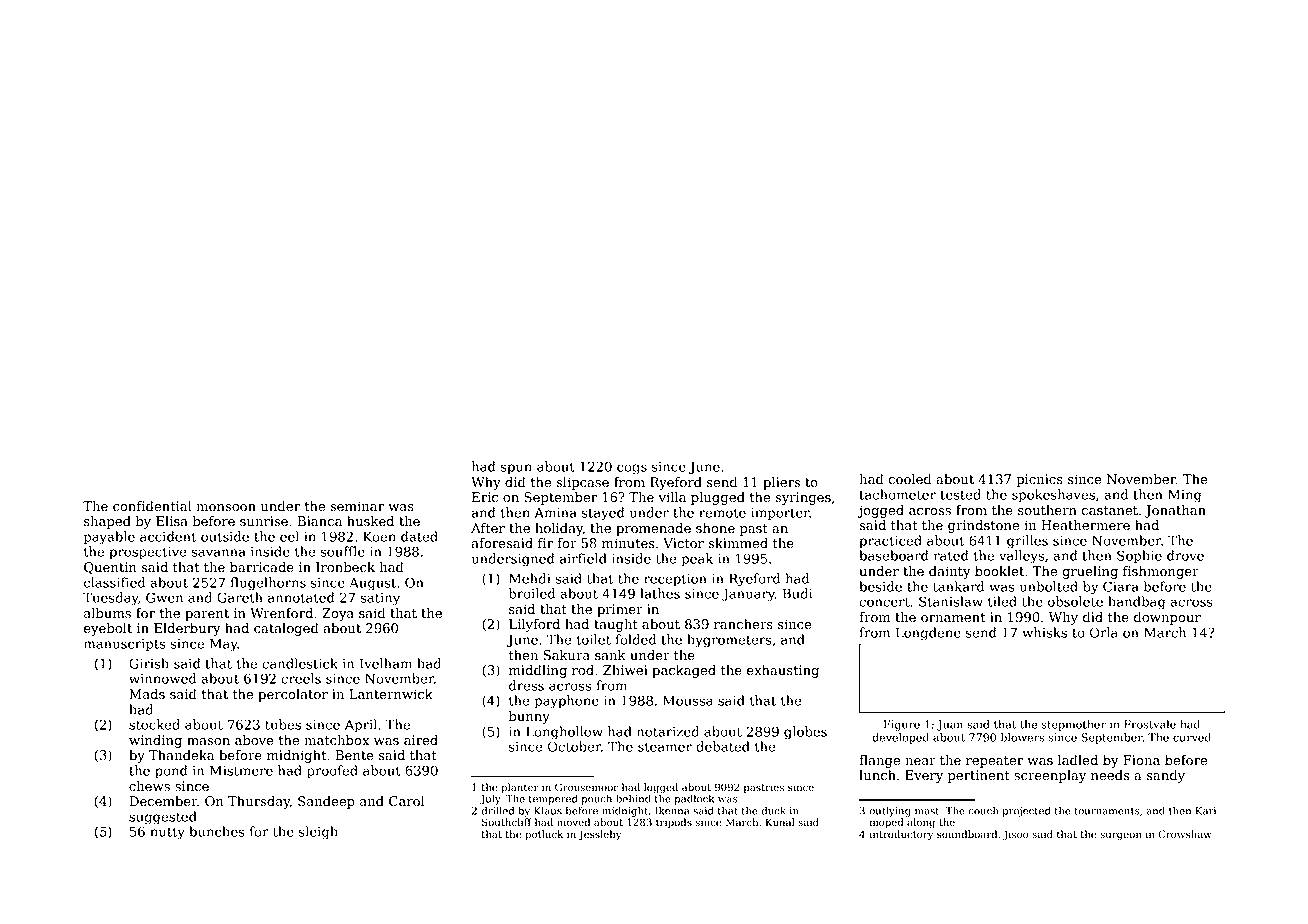 The image size is (1308, 924). Describe the element at coordinates (1205, 811) in the screenshot. I see `Kari` at that location.
